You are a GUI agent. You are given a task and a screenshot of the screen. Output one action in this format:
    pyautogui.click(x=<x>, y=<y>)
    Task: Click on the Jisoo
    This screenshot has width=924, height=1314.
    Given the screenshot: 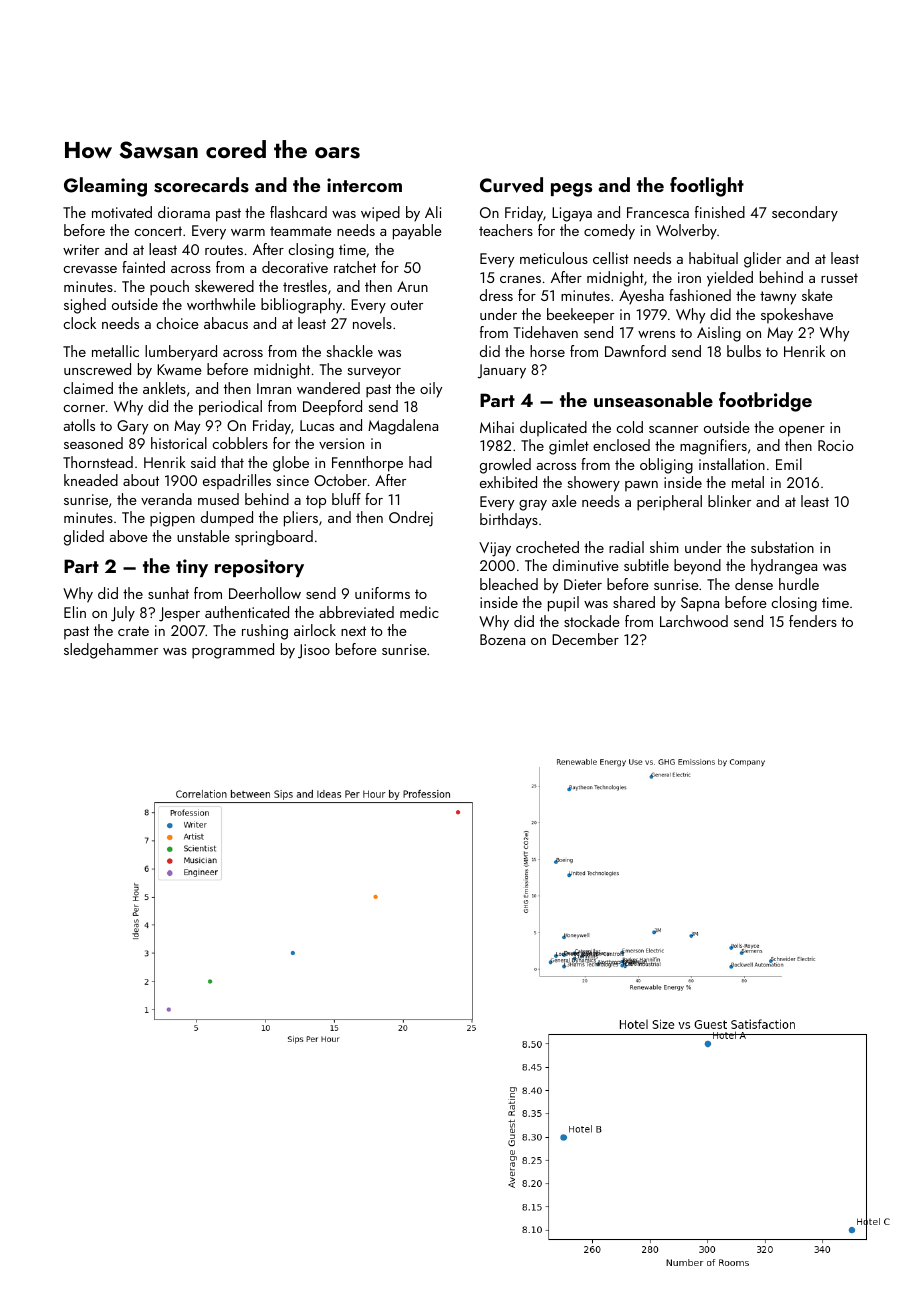 What is the action you would take?
    pyautogui.click(x=314, y=651)
